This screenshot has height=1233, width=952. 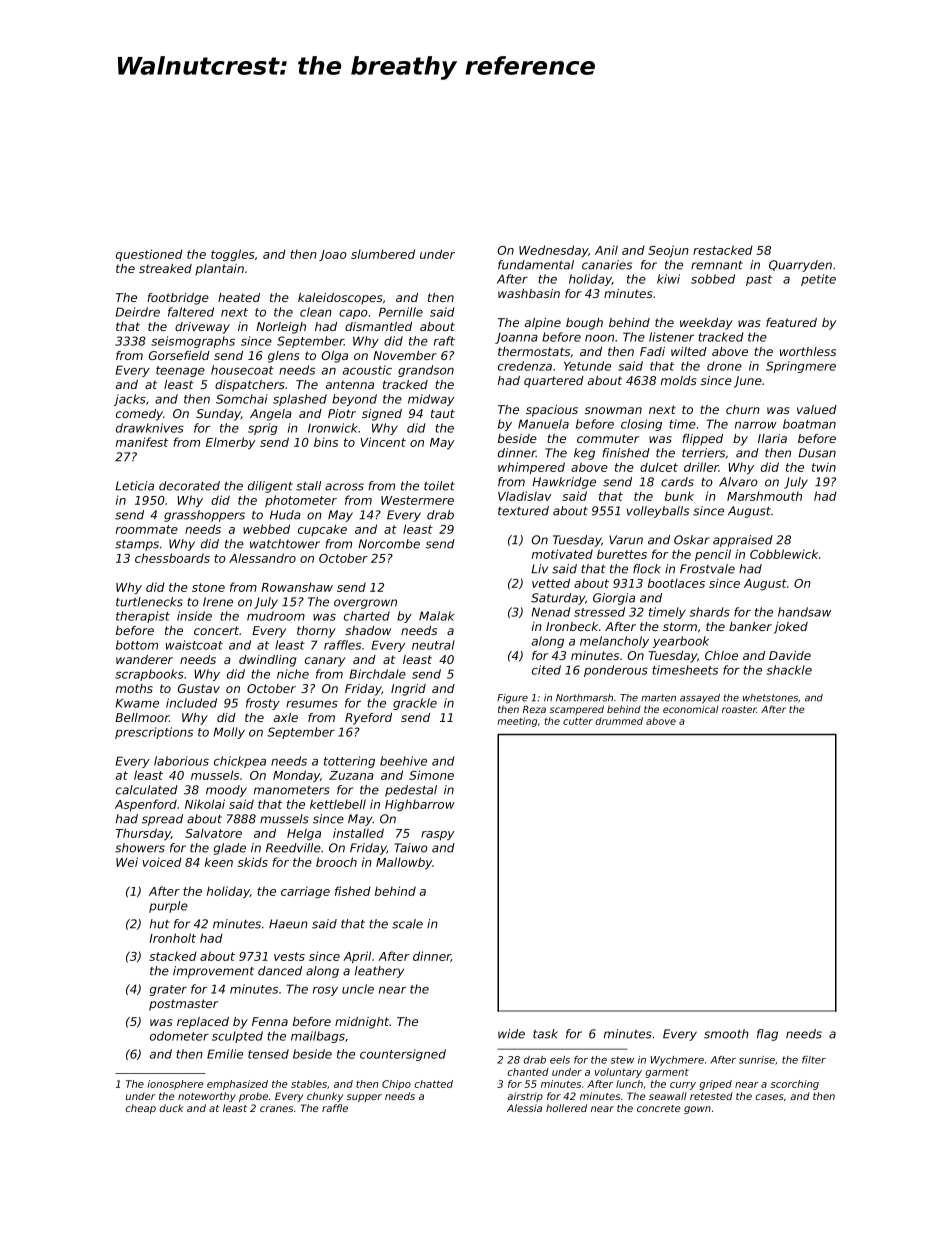 I want to click on marten, so click(x=658, y=698).
